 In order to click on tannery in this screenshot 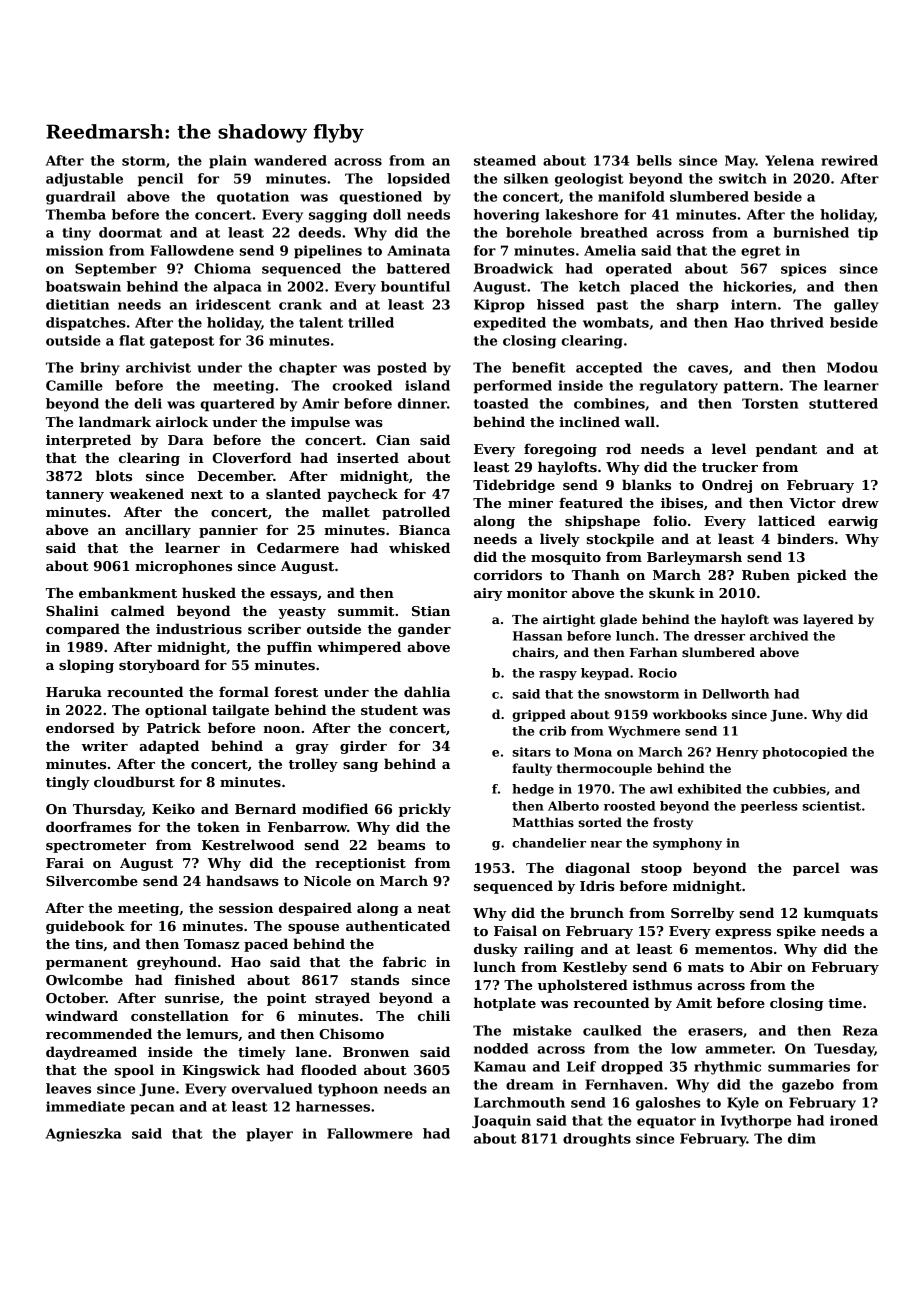, I will do `click(75, 496)`.
